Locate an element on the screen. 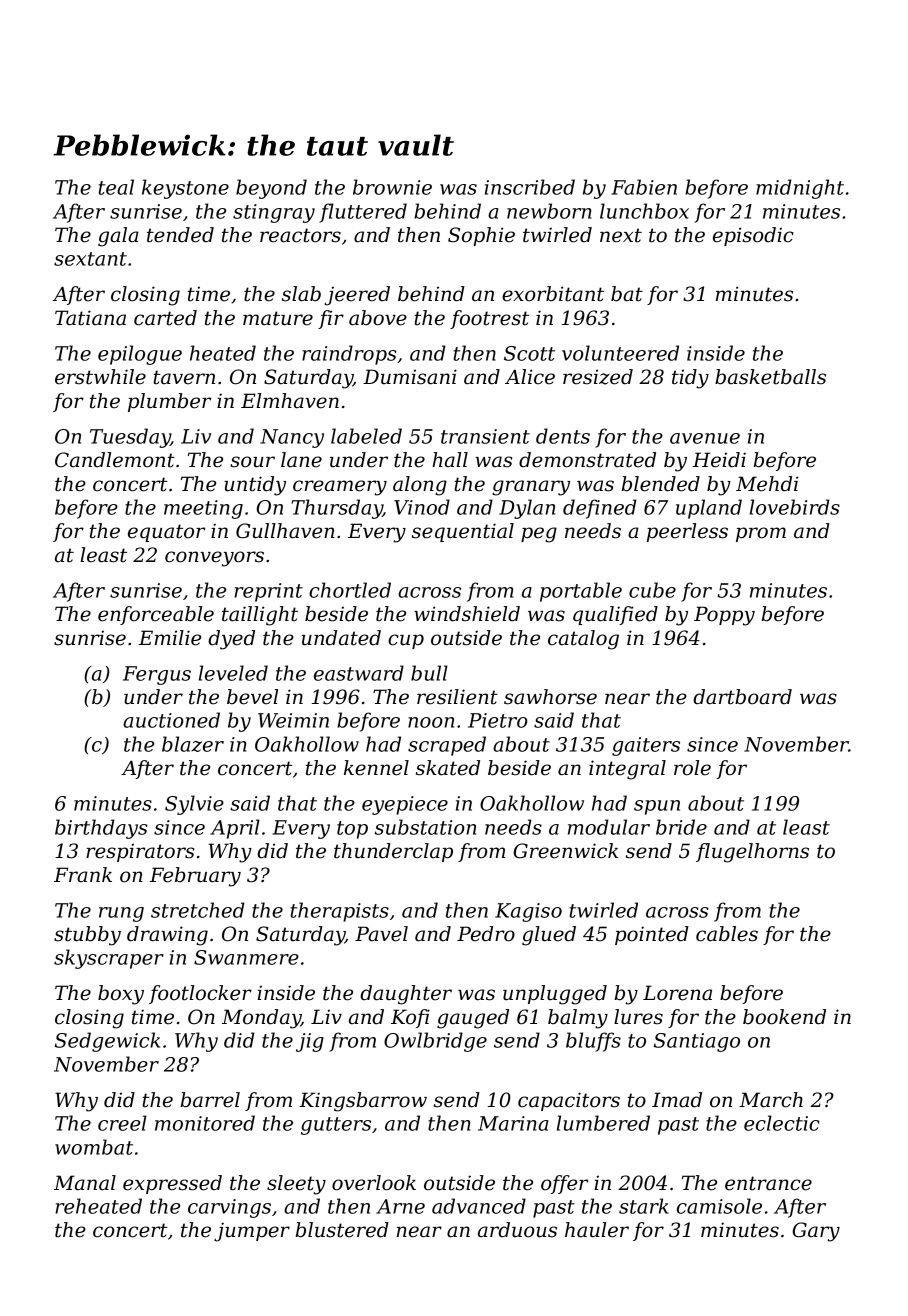  equator is located at coordinates (166, 533).
